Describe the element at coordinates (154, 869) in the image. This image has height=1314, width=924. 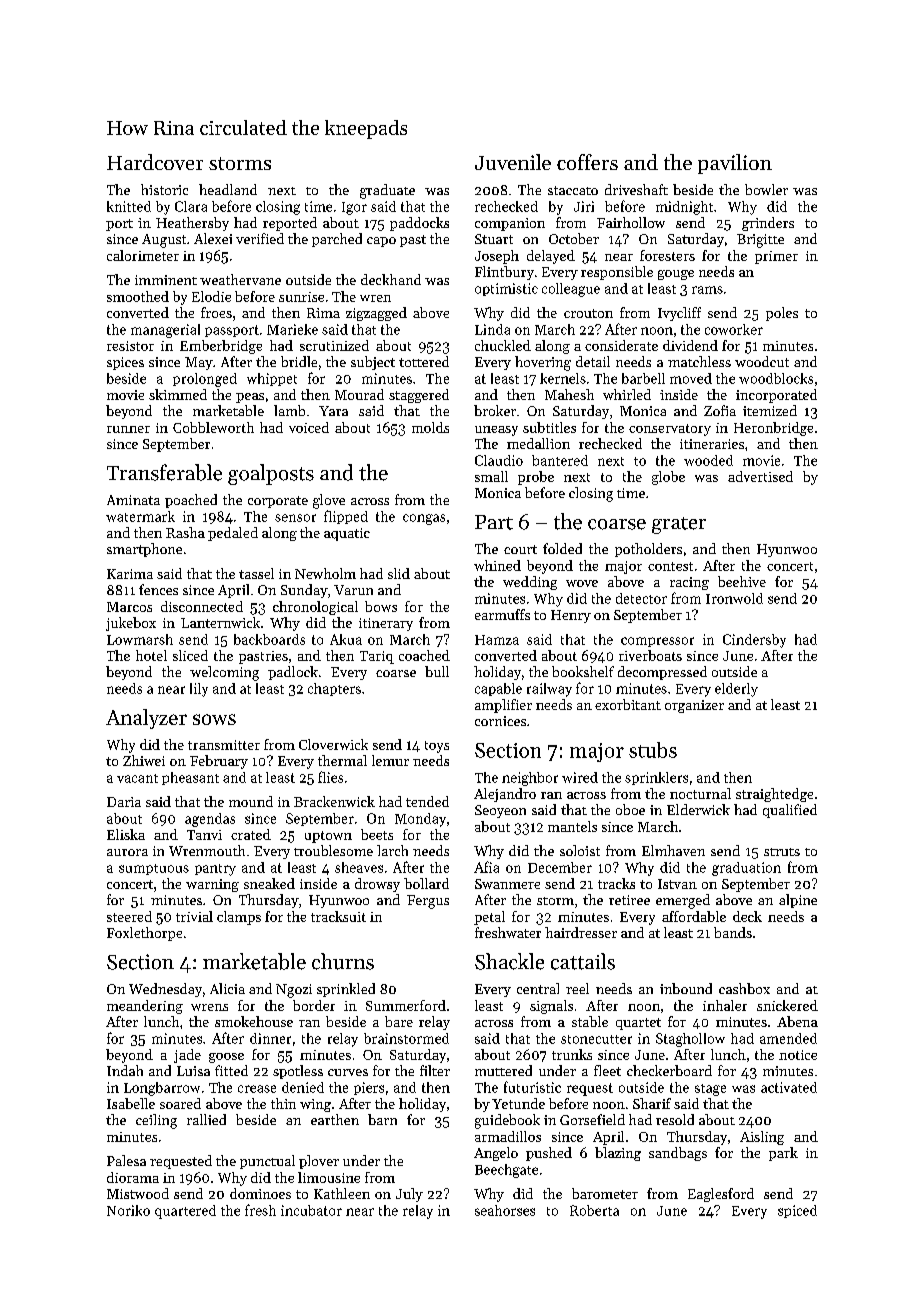
I see `sumptuous` at that location.
